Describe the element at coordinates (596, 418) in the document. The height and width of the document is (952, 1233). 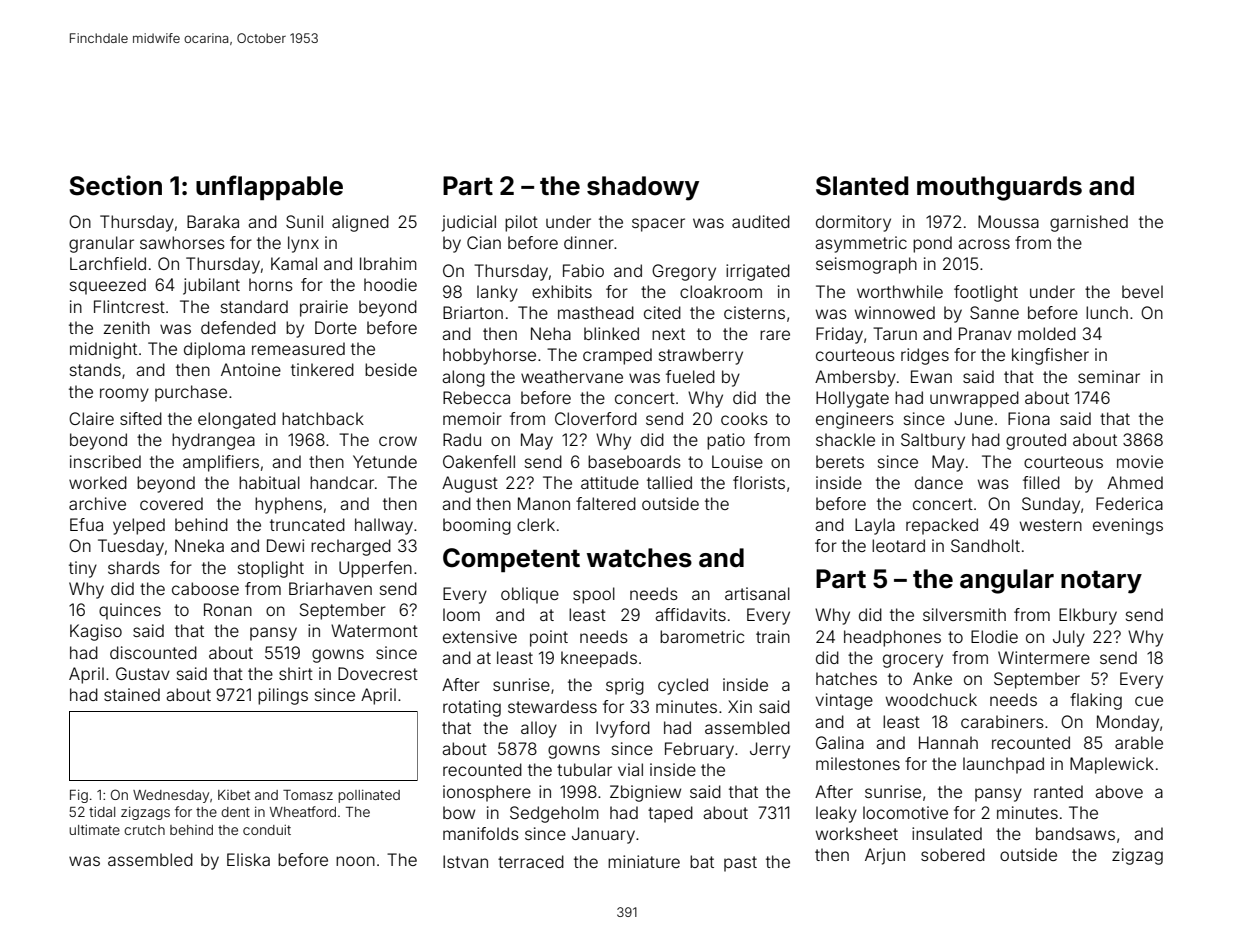
I see `Cloverford` at that location.
